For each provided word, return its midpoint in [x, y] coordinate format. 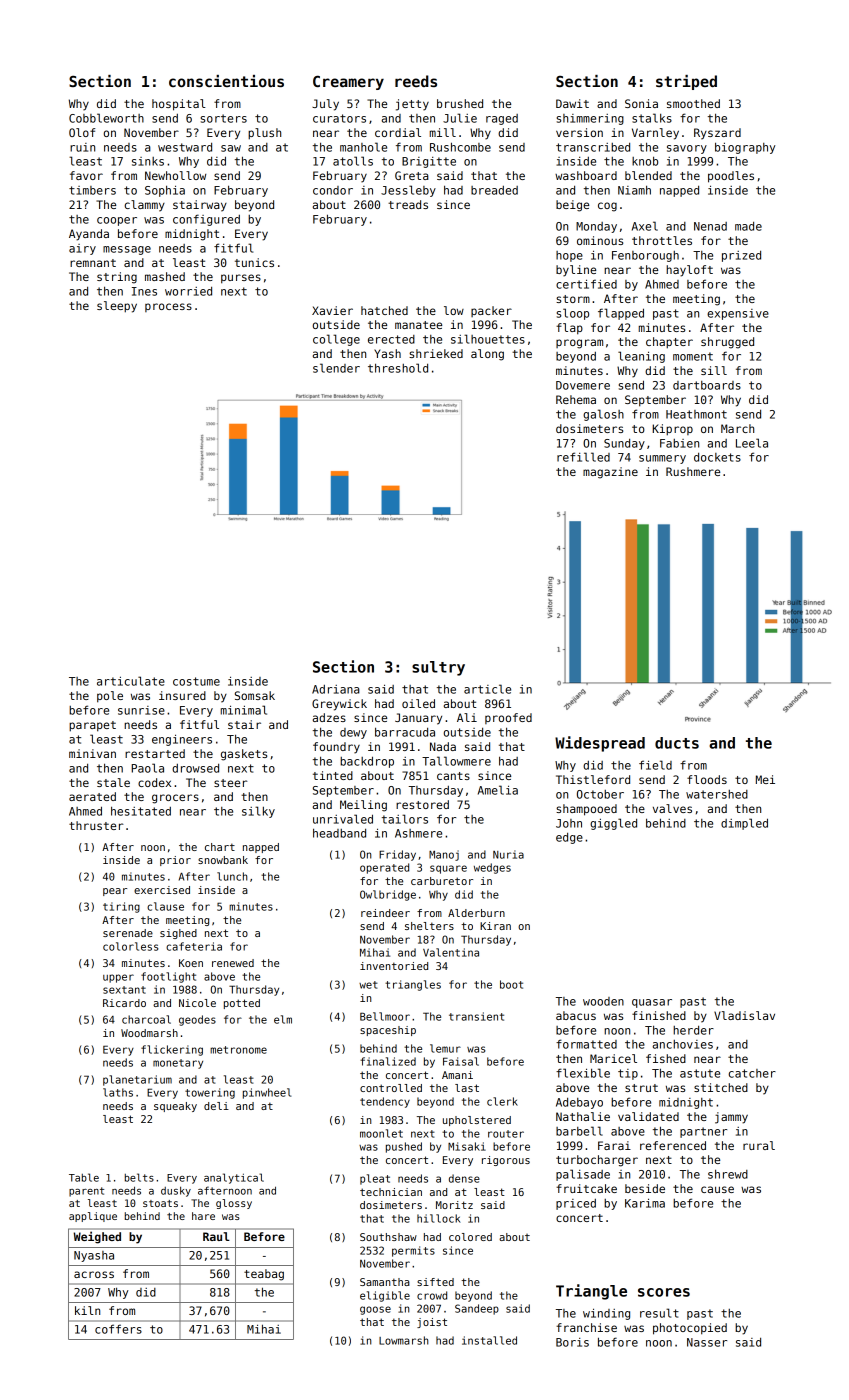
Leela [752, 443]
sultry [438, 668]
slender [336, 368]
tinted [333, 775]
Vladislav [744, 1015]
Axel [645, 226]
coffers [118, 1329]
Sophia [165, 191]
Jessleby [408, 191]
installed [489, 1340]
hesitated [141, 811]
